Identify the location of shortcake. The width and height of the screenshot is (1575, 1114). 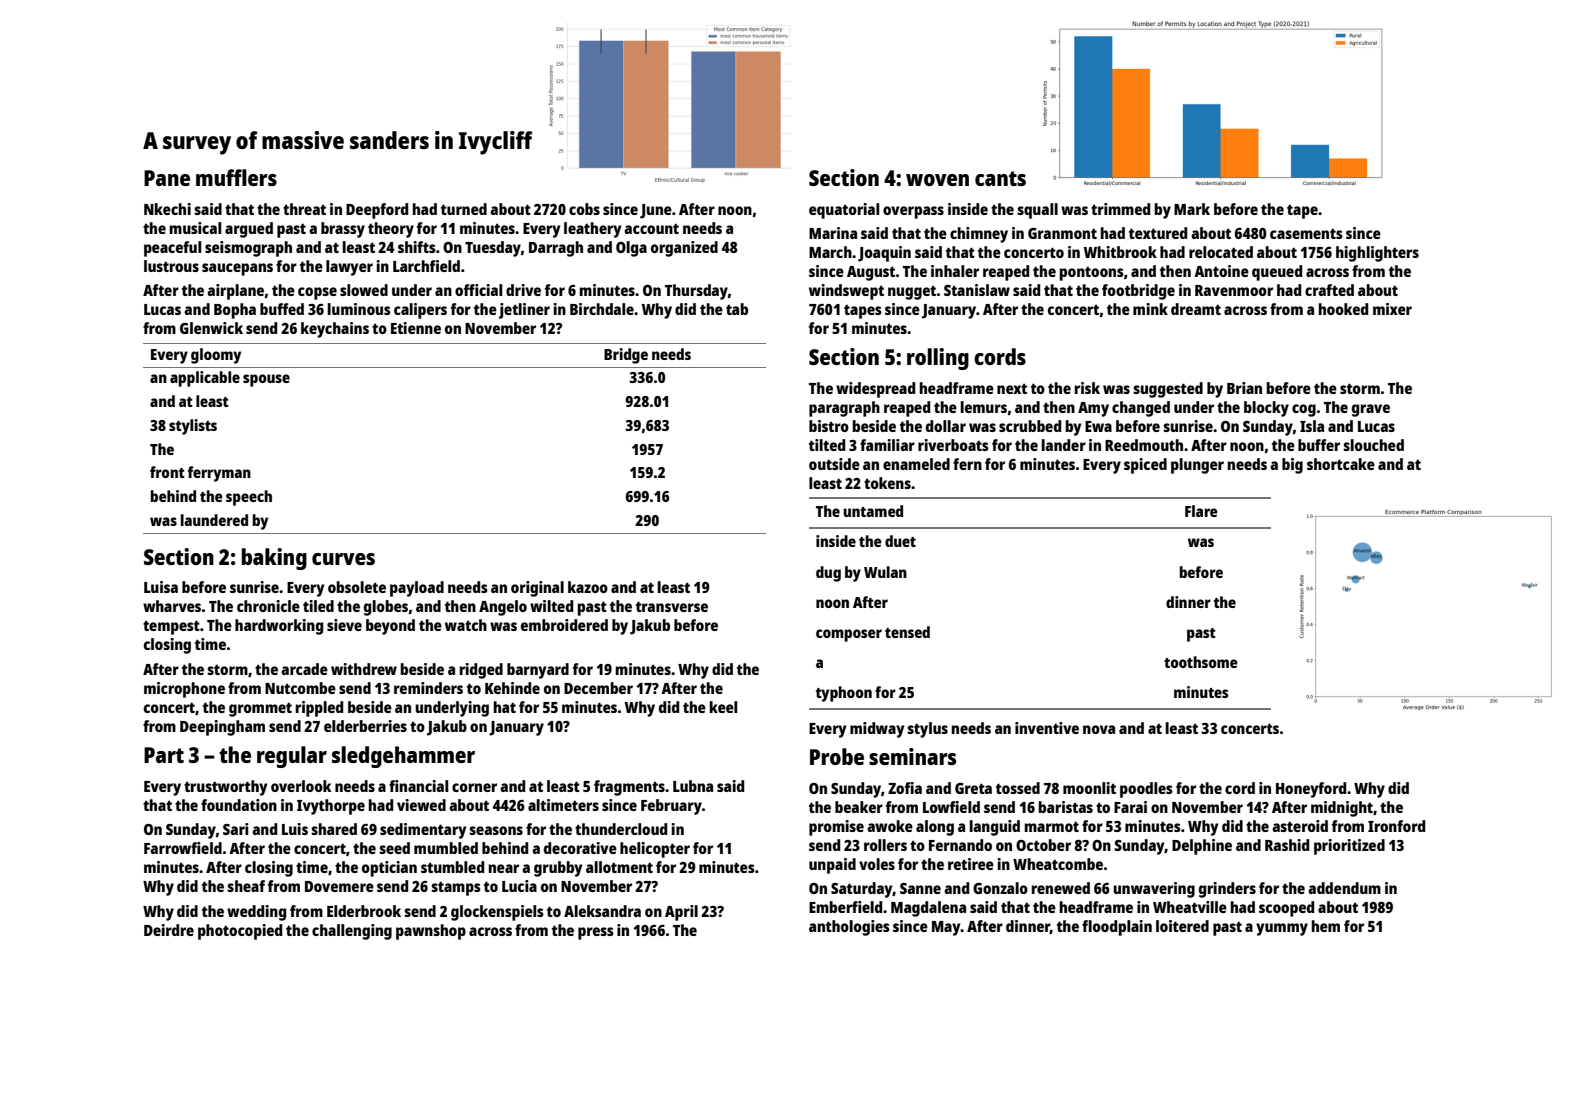
(1341, 464).
